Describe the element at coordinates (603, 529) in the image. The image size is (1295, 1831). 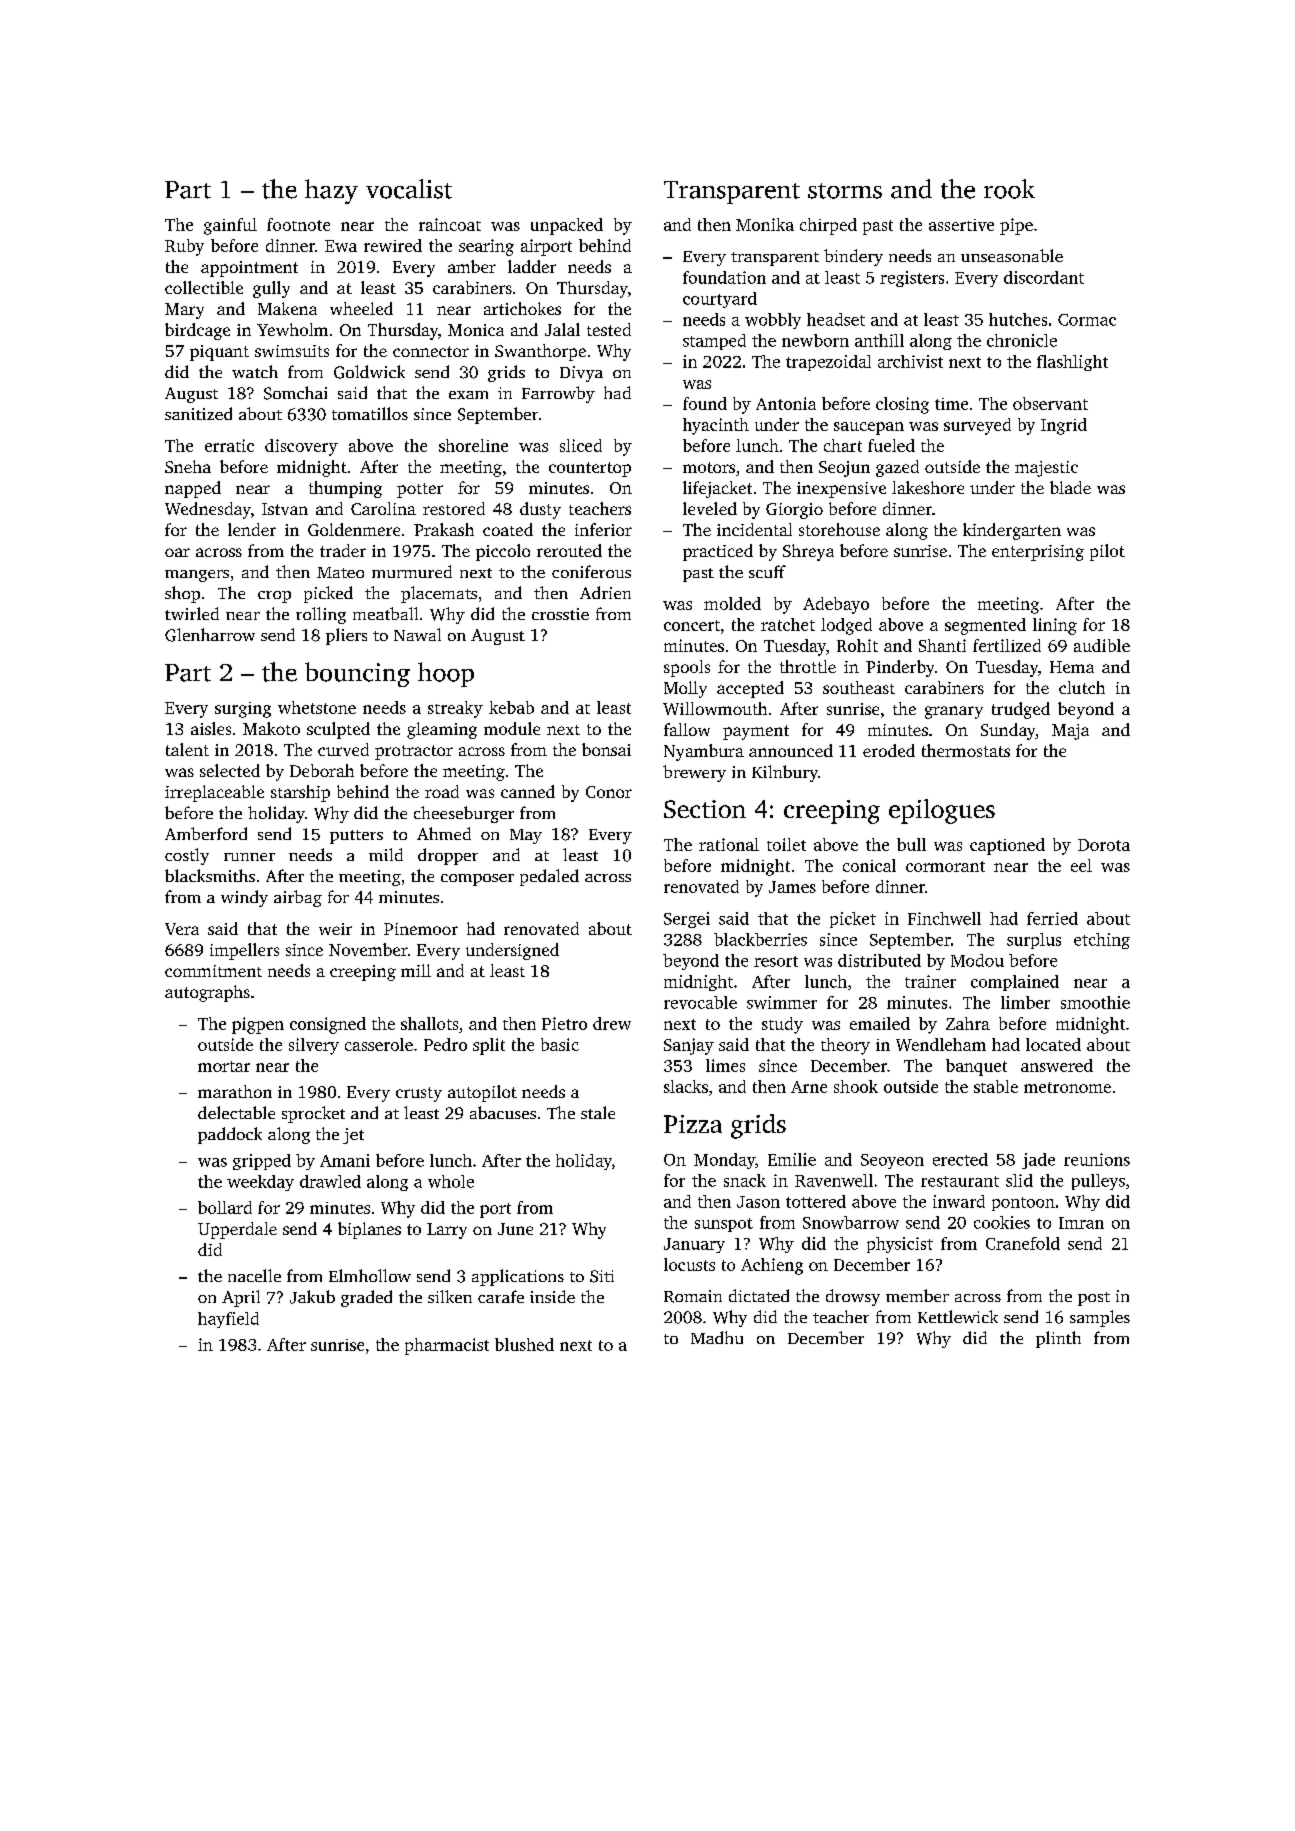
I see `inferior` at that location.
